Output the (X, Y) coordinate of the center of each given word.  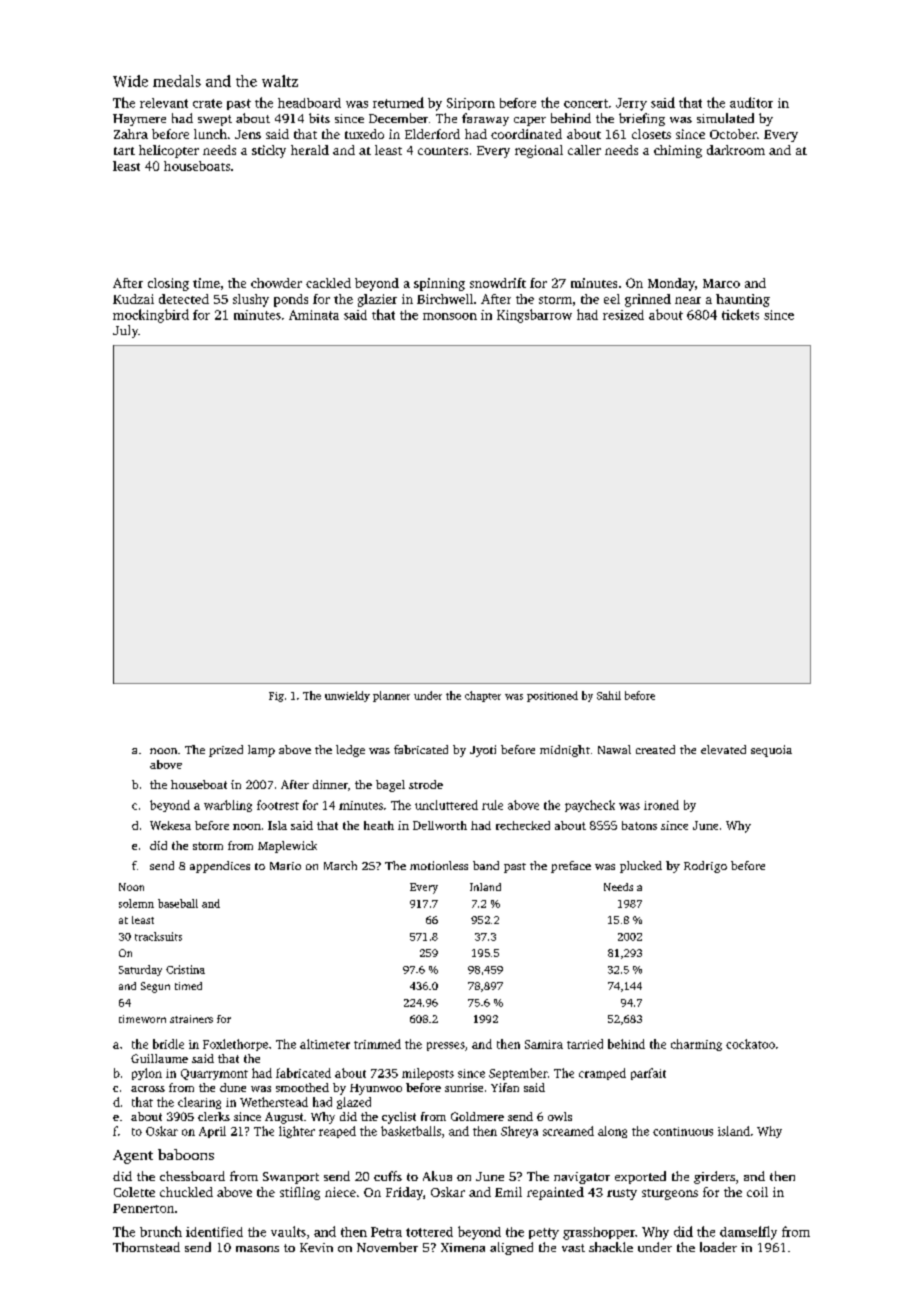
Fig (276, 697)
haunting (743, 300)
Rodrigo (705, 867)
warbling (228, 806)
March (340, 865)
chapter (483, 696)
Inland (485, 887)
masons (257, 1249)
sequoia (771, 751)
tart (124, 151)
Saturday (140, 970)
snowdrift (498, 283)
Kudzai (133, 299)
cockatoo (750, 1044)
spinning (439, 284)
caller (584, 150)
